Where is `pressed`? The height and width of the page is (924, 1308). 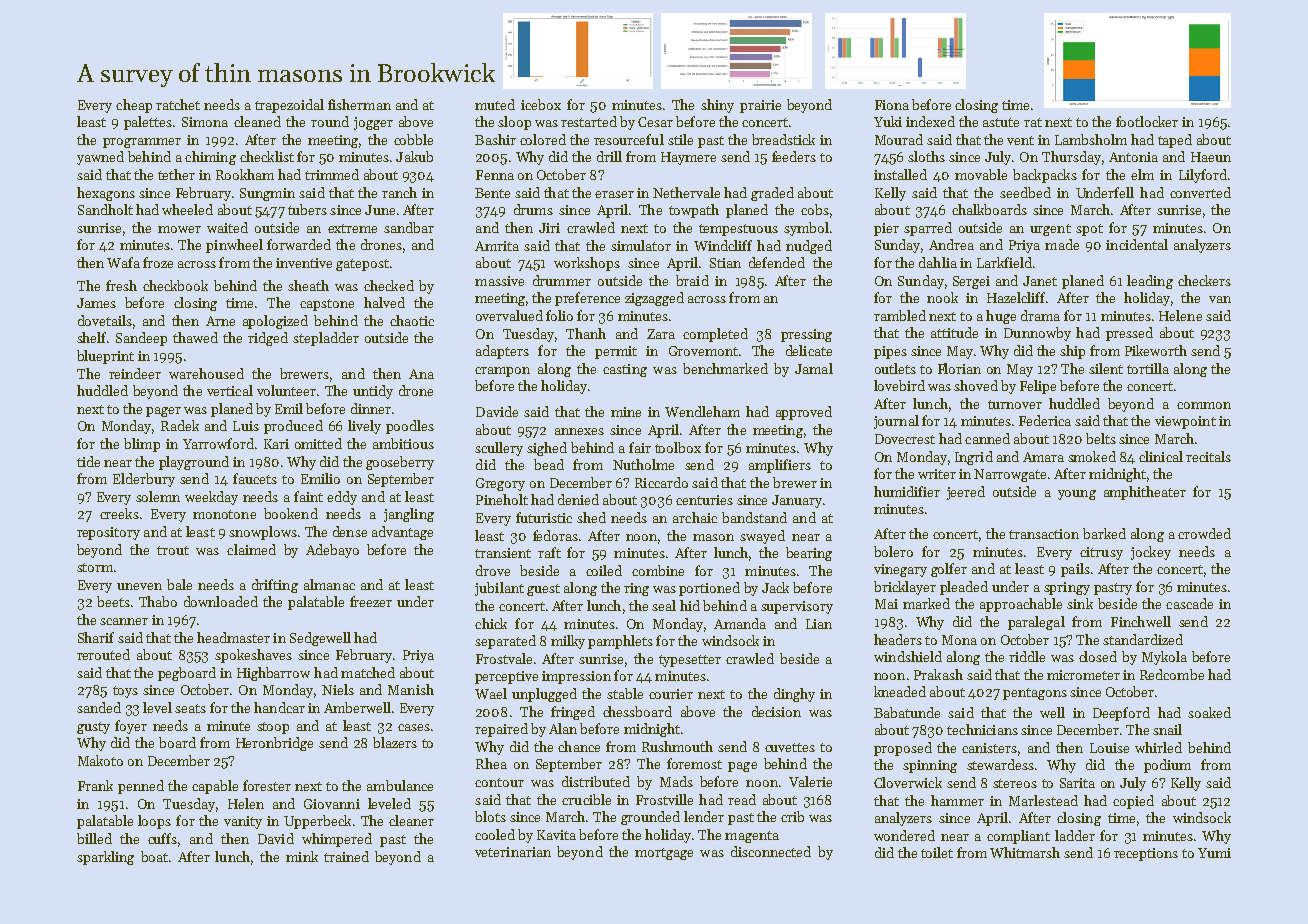 pressed is located at coordinates (1129, 334).
